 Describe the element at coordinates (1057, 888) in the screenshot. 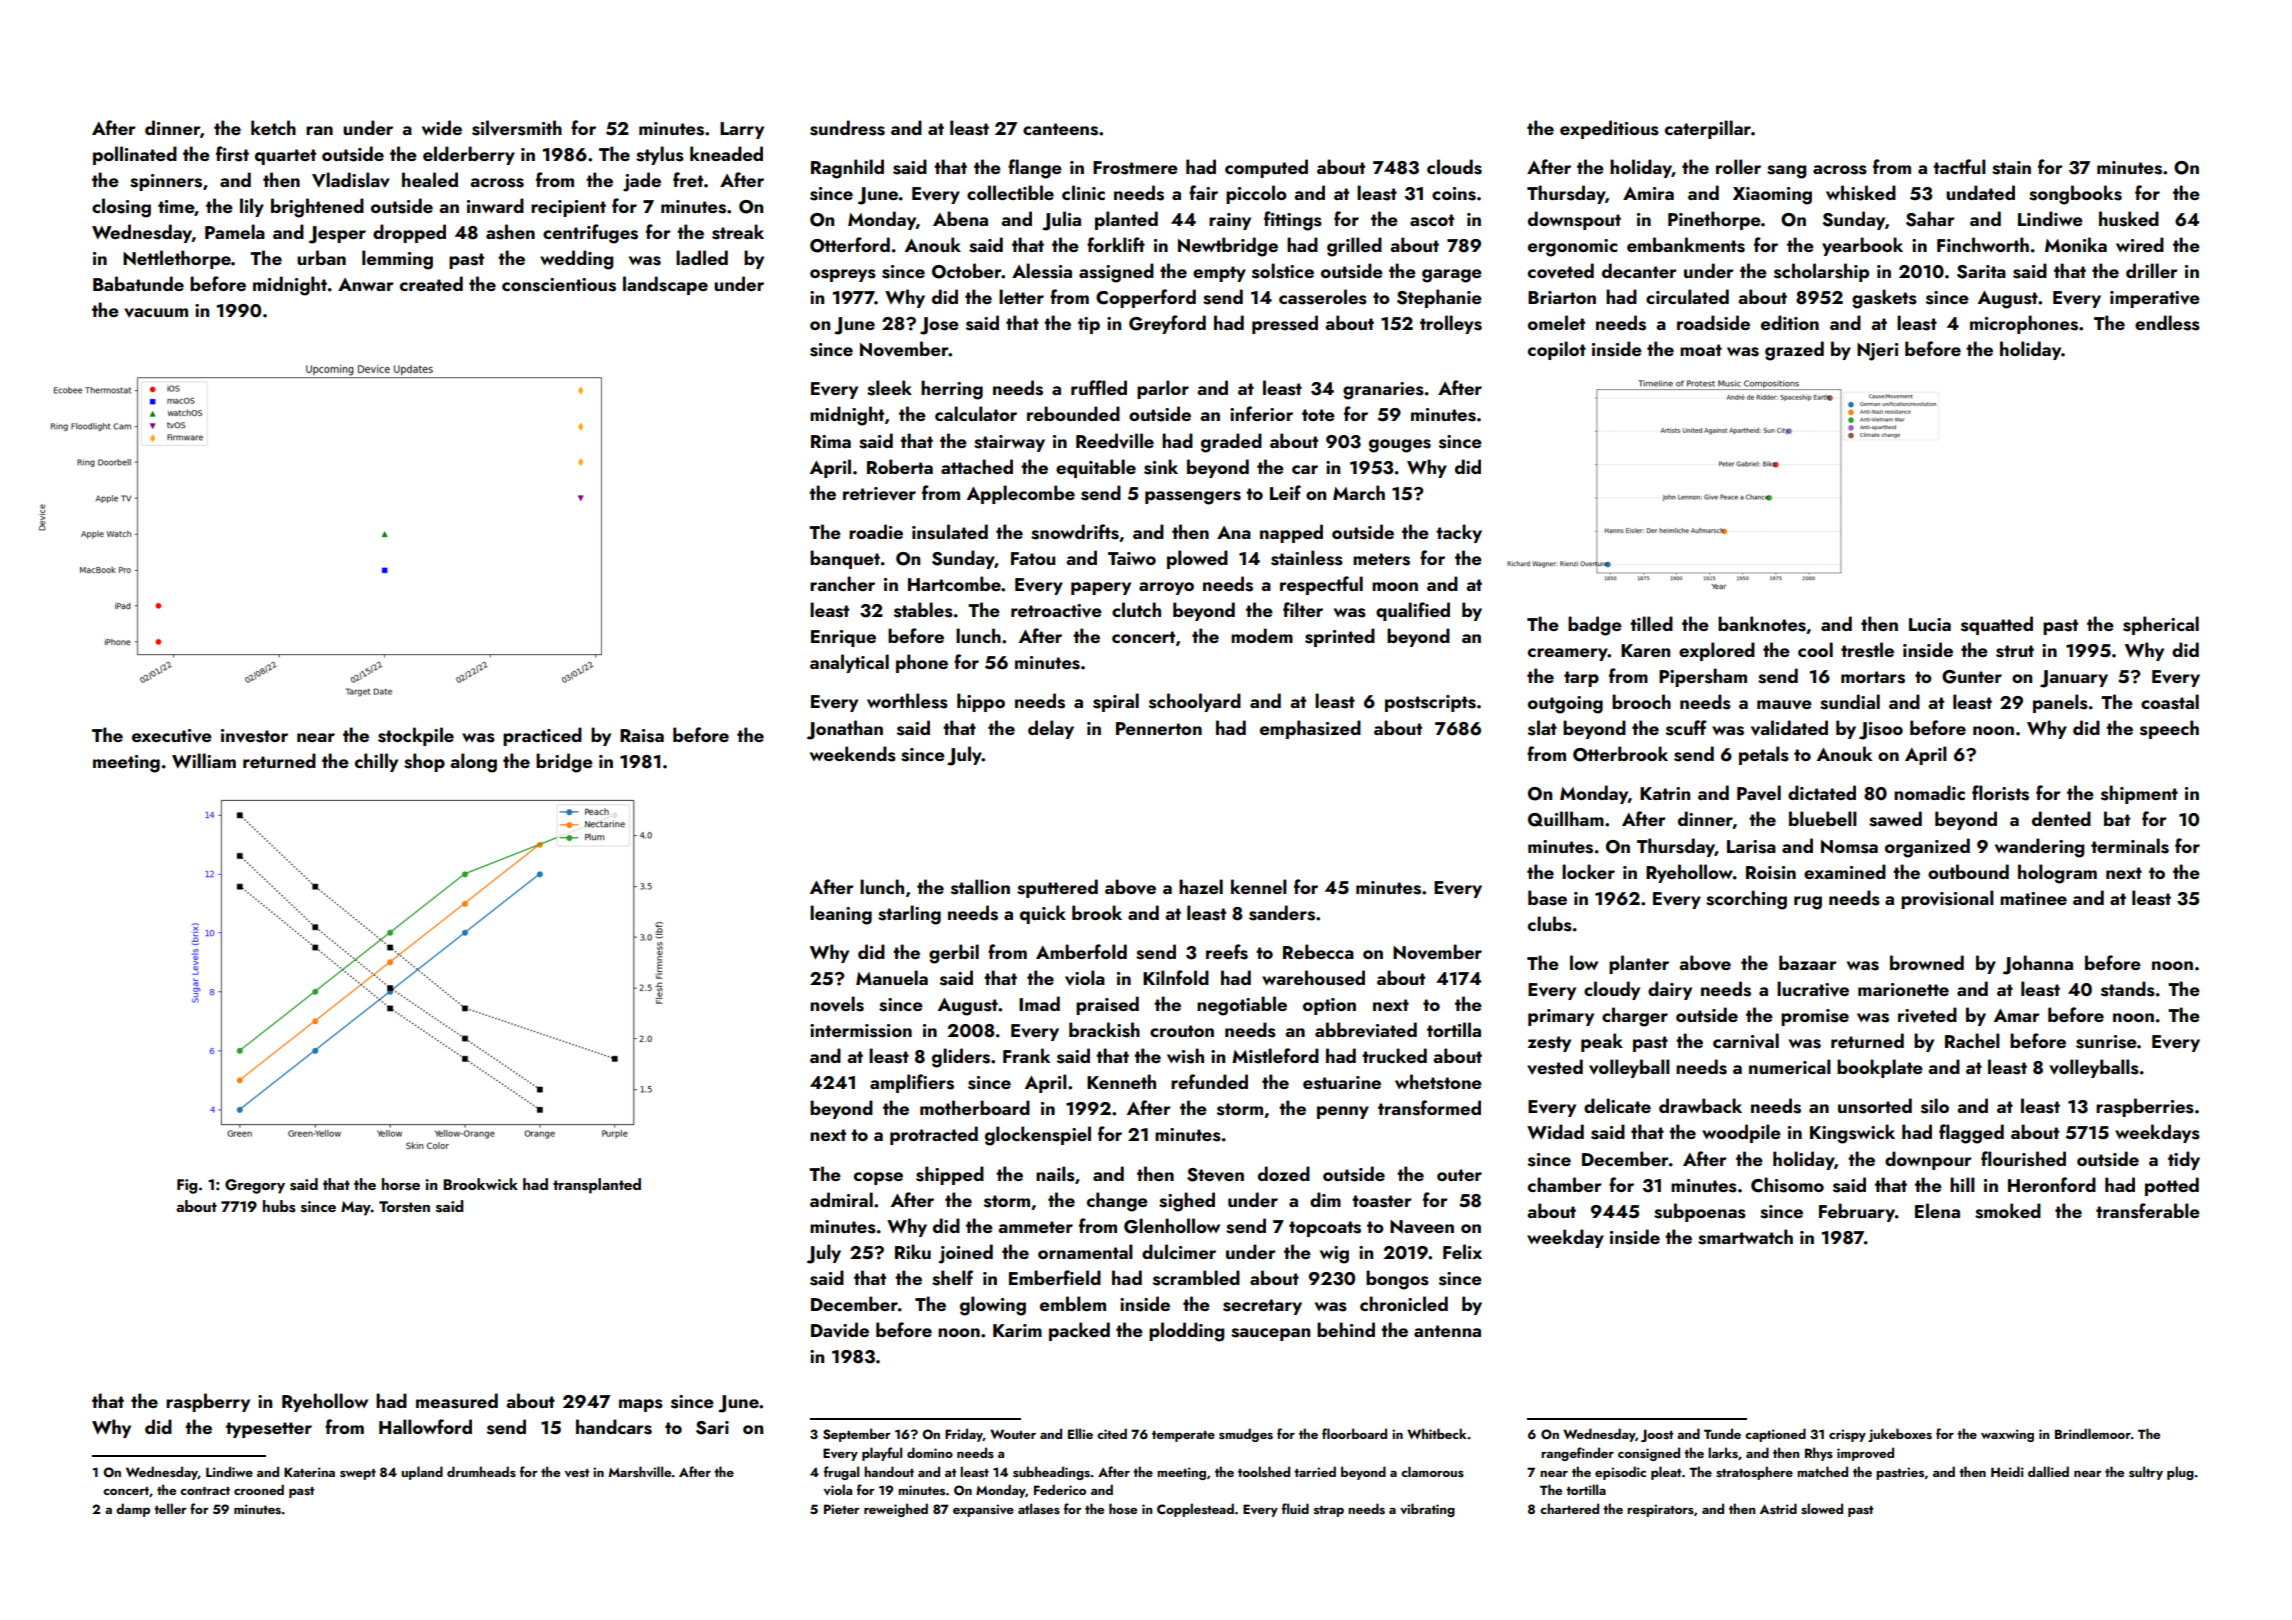

I see `sputtered` at that location.
